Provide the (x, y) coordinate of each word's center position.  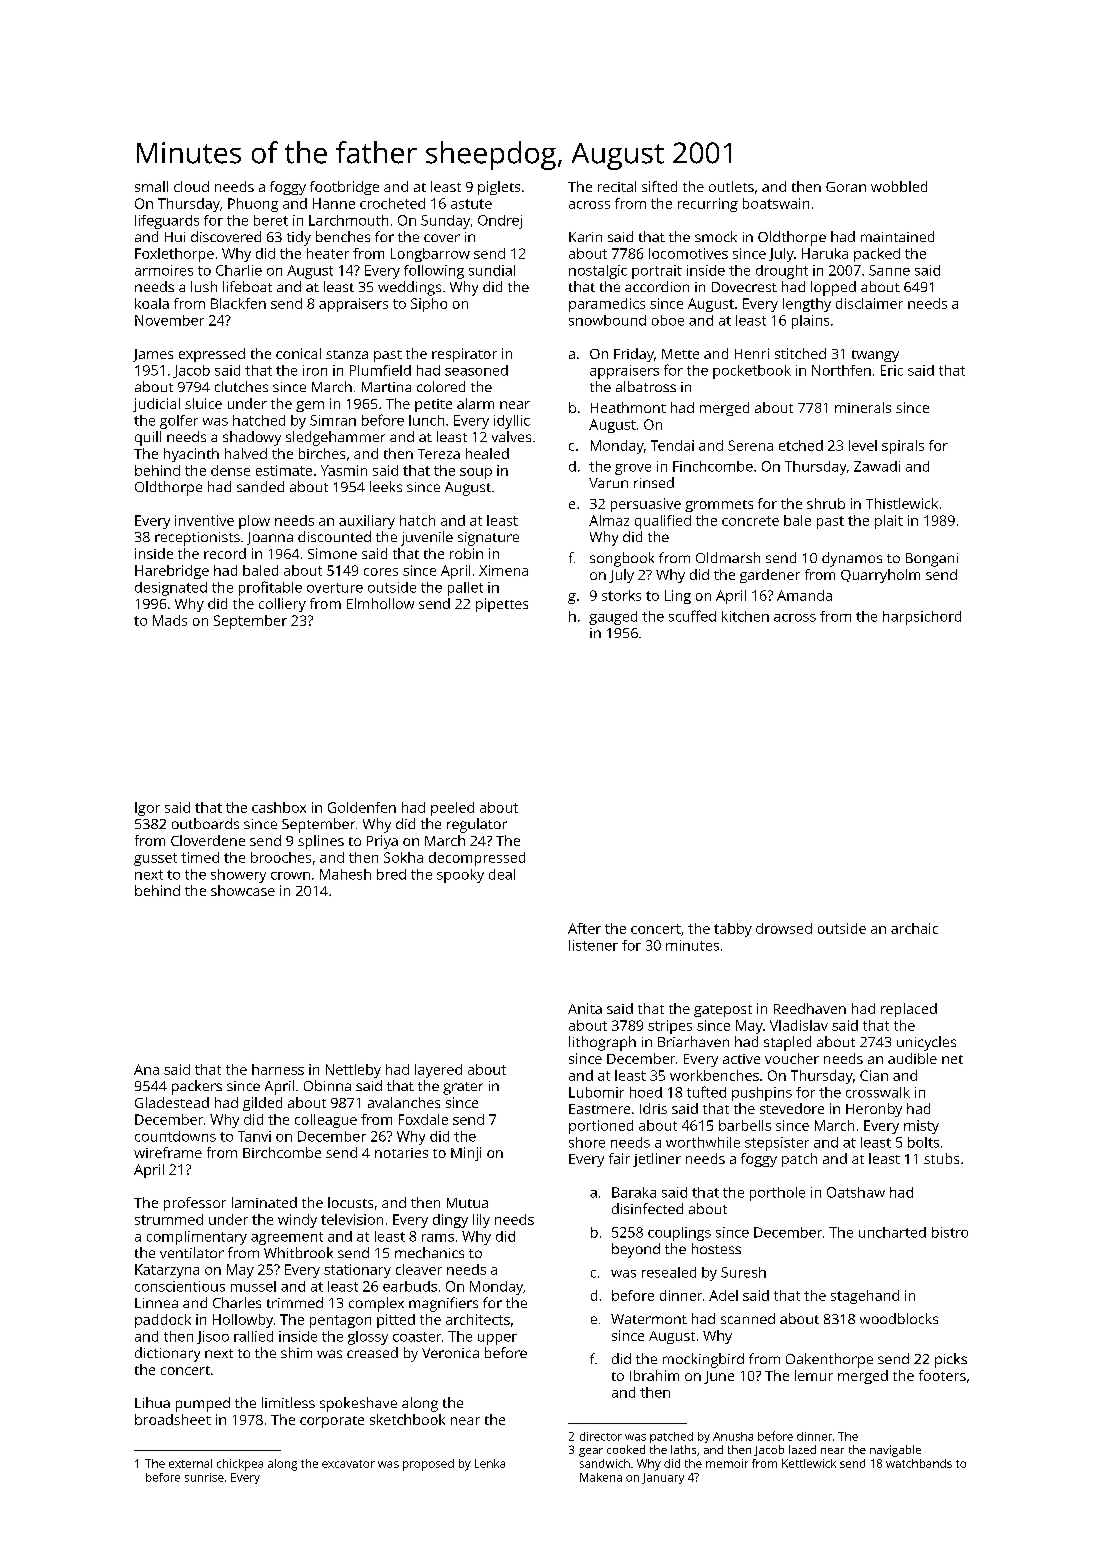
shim (296, 1352)
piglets (499, 188)
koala (152, 303)
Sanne (889, 270)
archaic (914, 928)
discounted (334, 536)
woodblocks (899, 1318)
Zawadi (877, 466)
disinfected (647, 1208)
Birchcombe (282, 1152)
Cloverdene (208, 840)
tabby (733, 930)
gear (591, 1452)
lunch (426, 420)
